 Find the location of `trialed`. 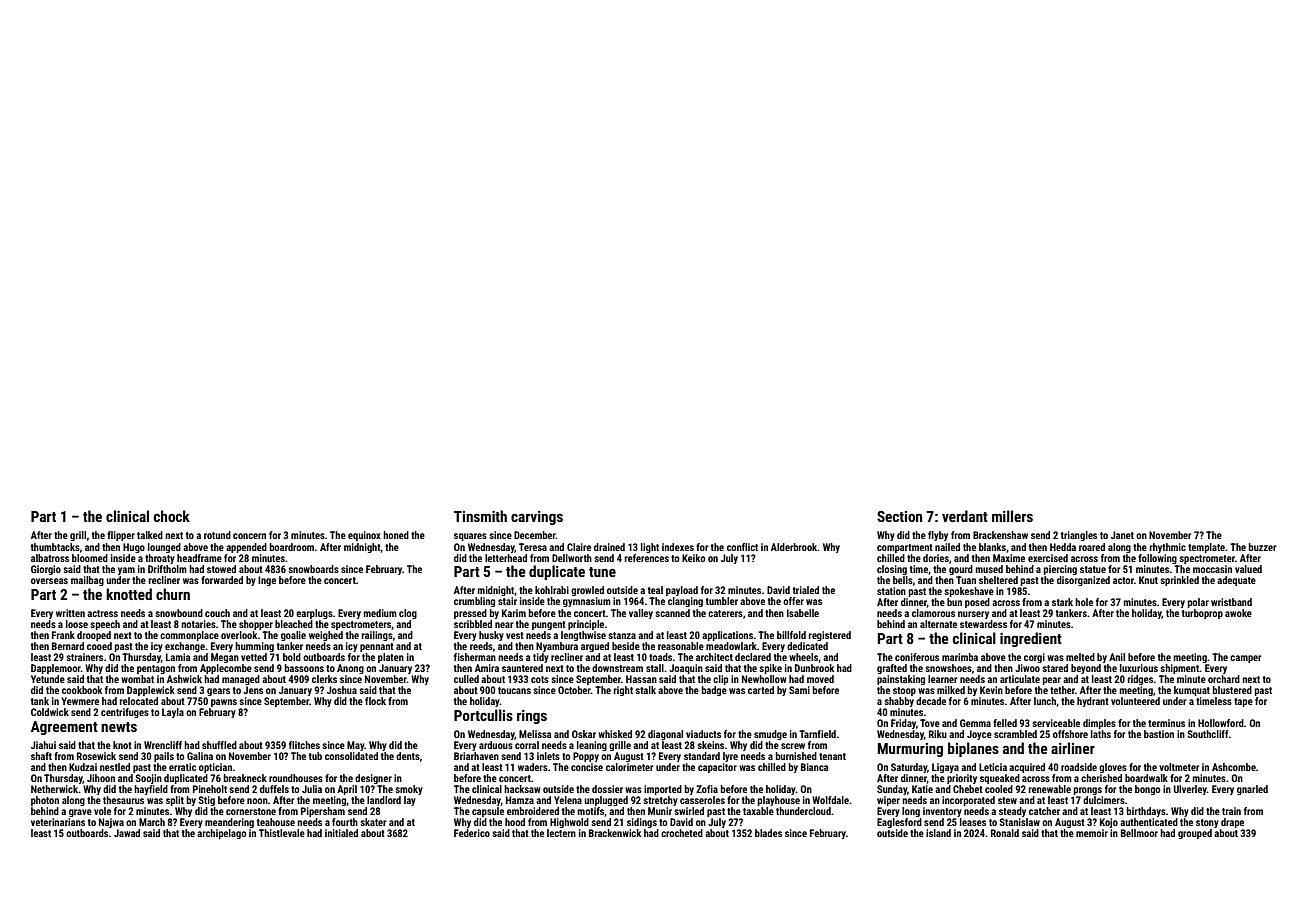

trialed is located at coordinates (806, 590).
